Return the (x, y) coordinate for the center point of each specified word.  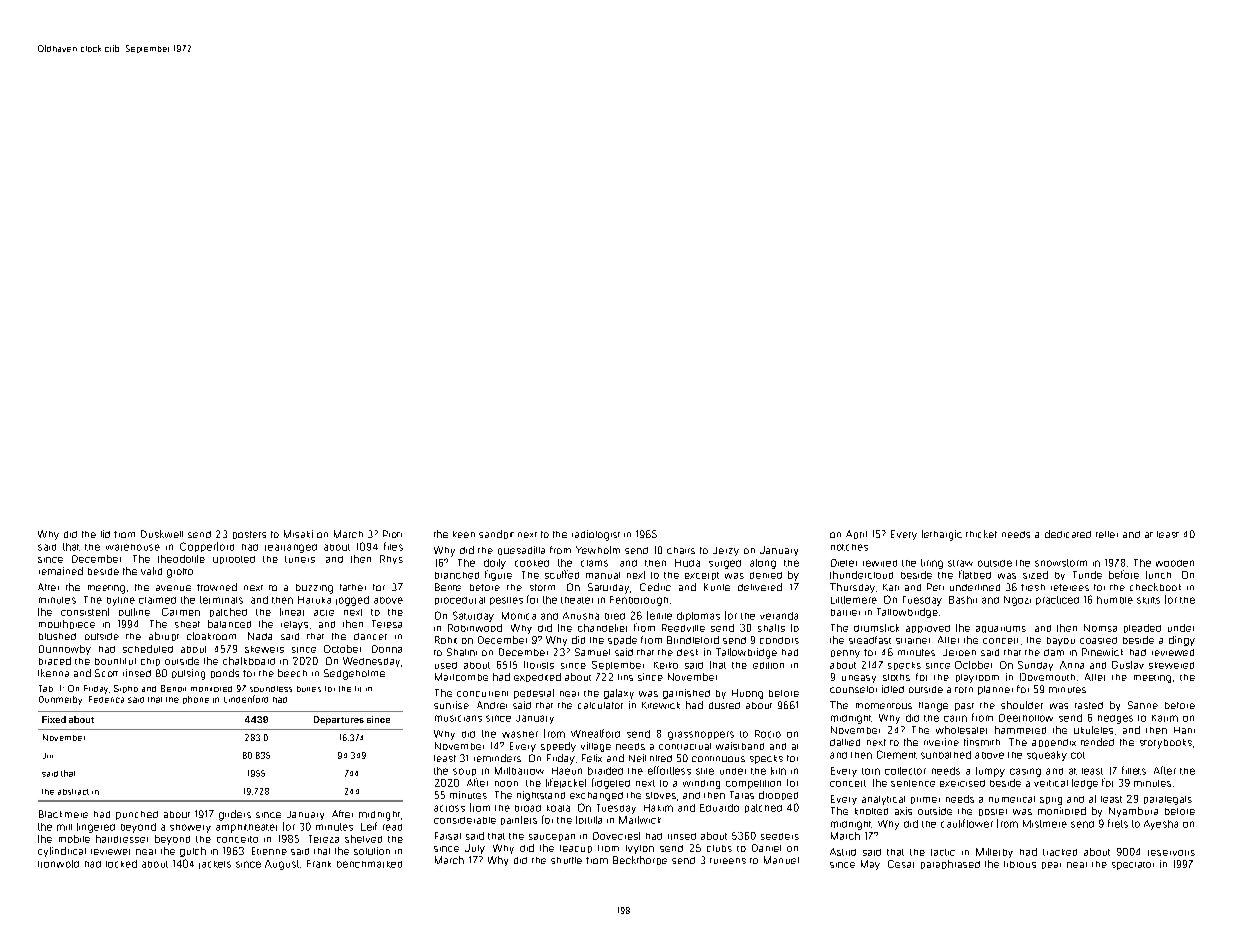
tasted (1089, 705)
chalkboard (249, 661)
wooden (1175, 563)
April (856, 534)
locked (121, 864)
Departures (339, 720)
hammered (1020, 730)
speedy (558, 747)
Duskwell (162, 534)
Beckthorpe (640, 860)
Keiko (666, 665)
